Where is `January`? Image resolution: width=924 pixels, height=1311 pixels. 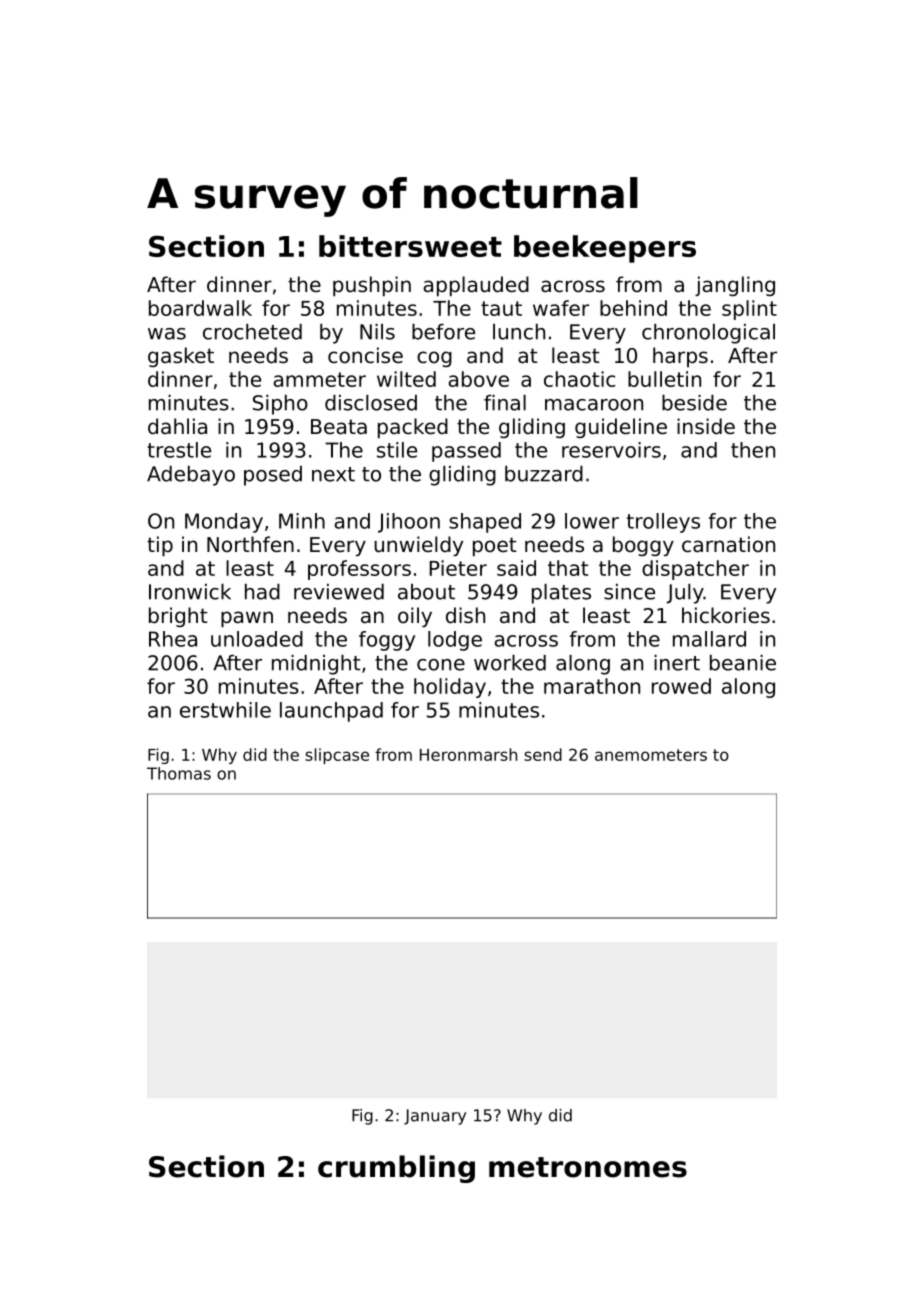
January is located at coordinates (435, 1117).
